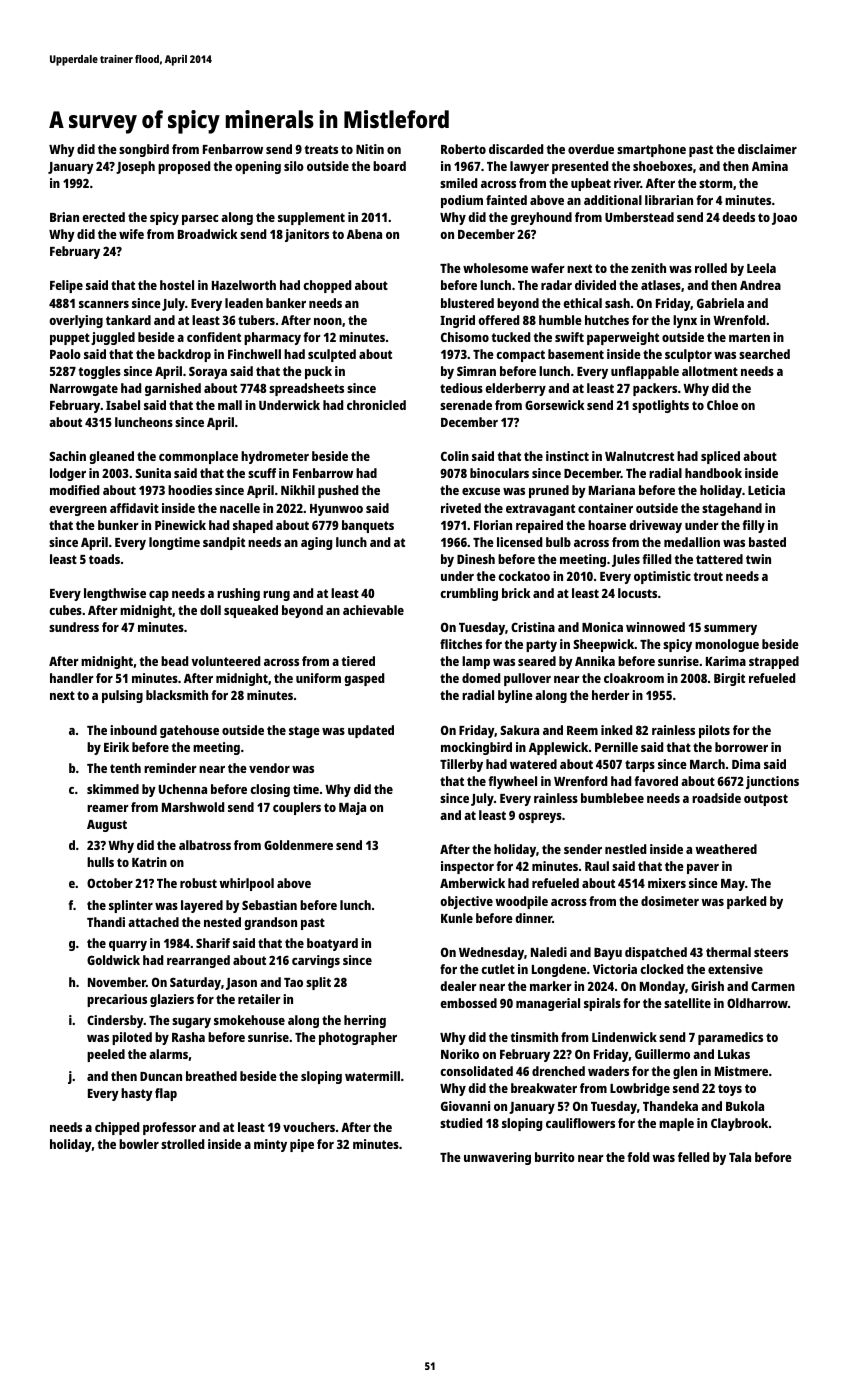 Image resolution: width=849 pixels, height=1400 pixels. What do you see at coordinates (338, 491) in the screenshot?
I see `pushed` at bounding box center [338, 491].
